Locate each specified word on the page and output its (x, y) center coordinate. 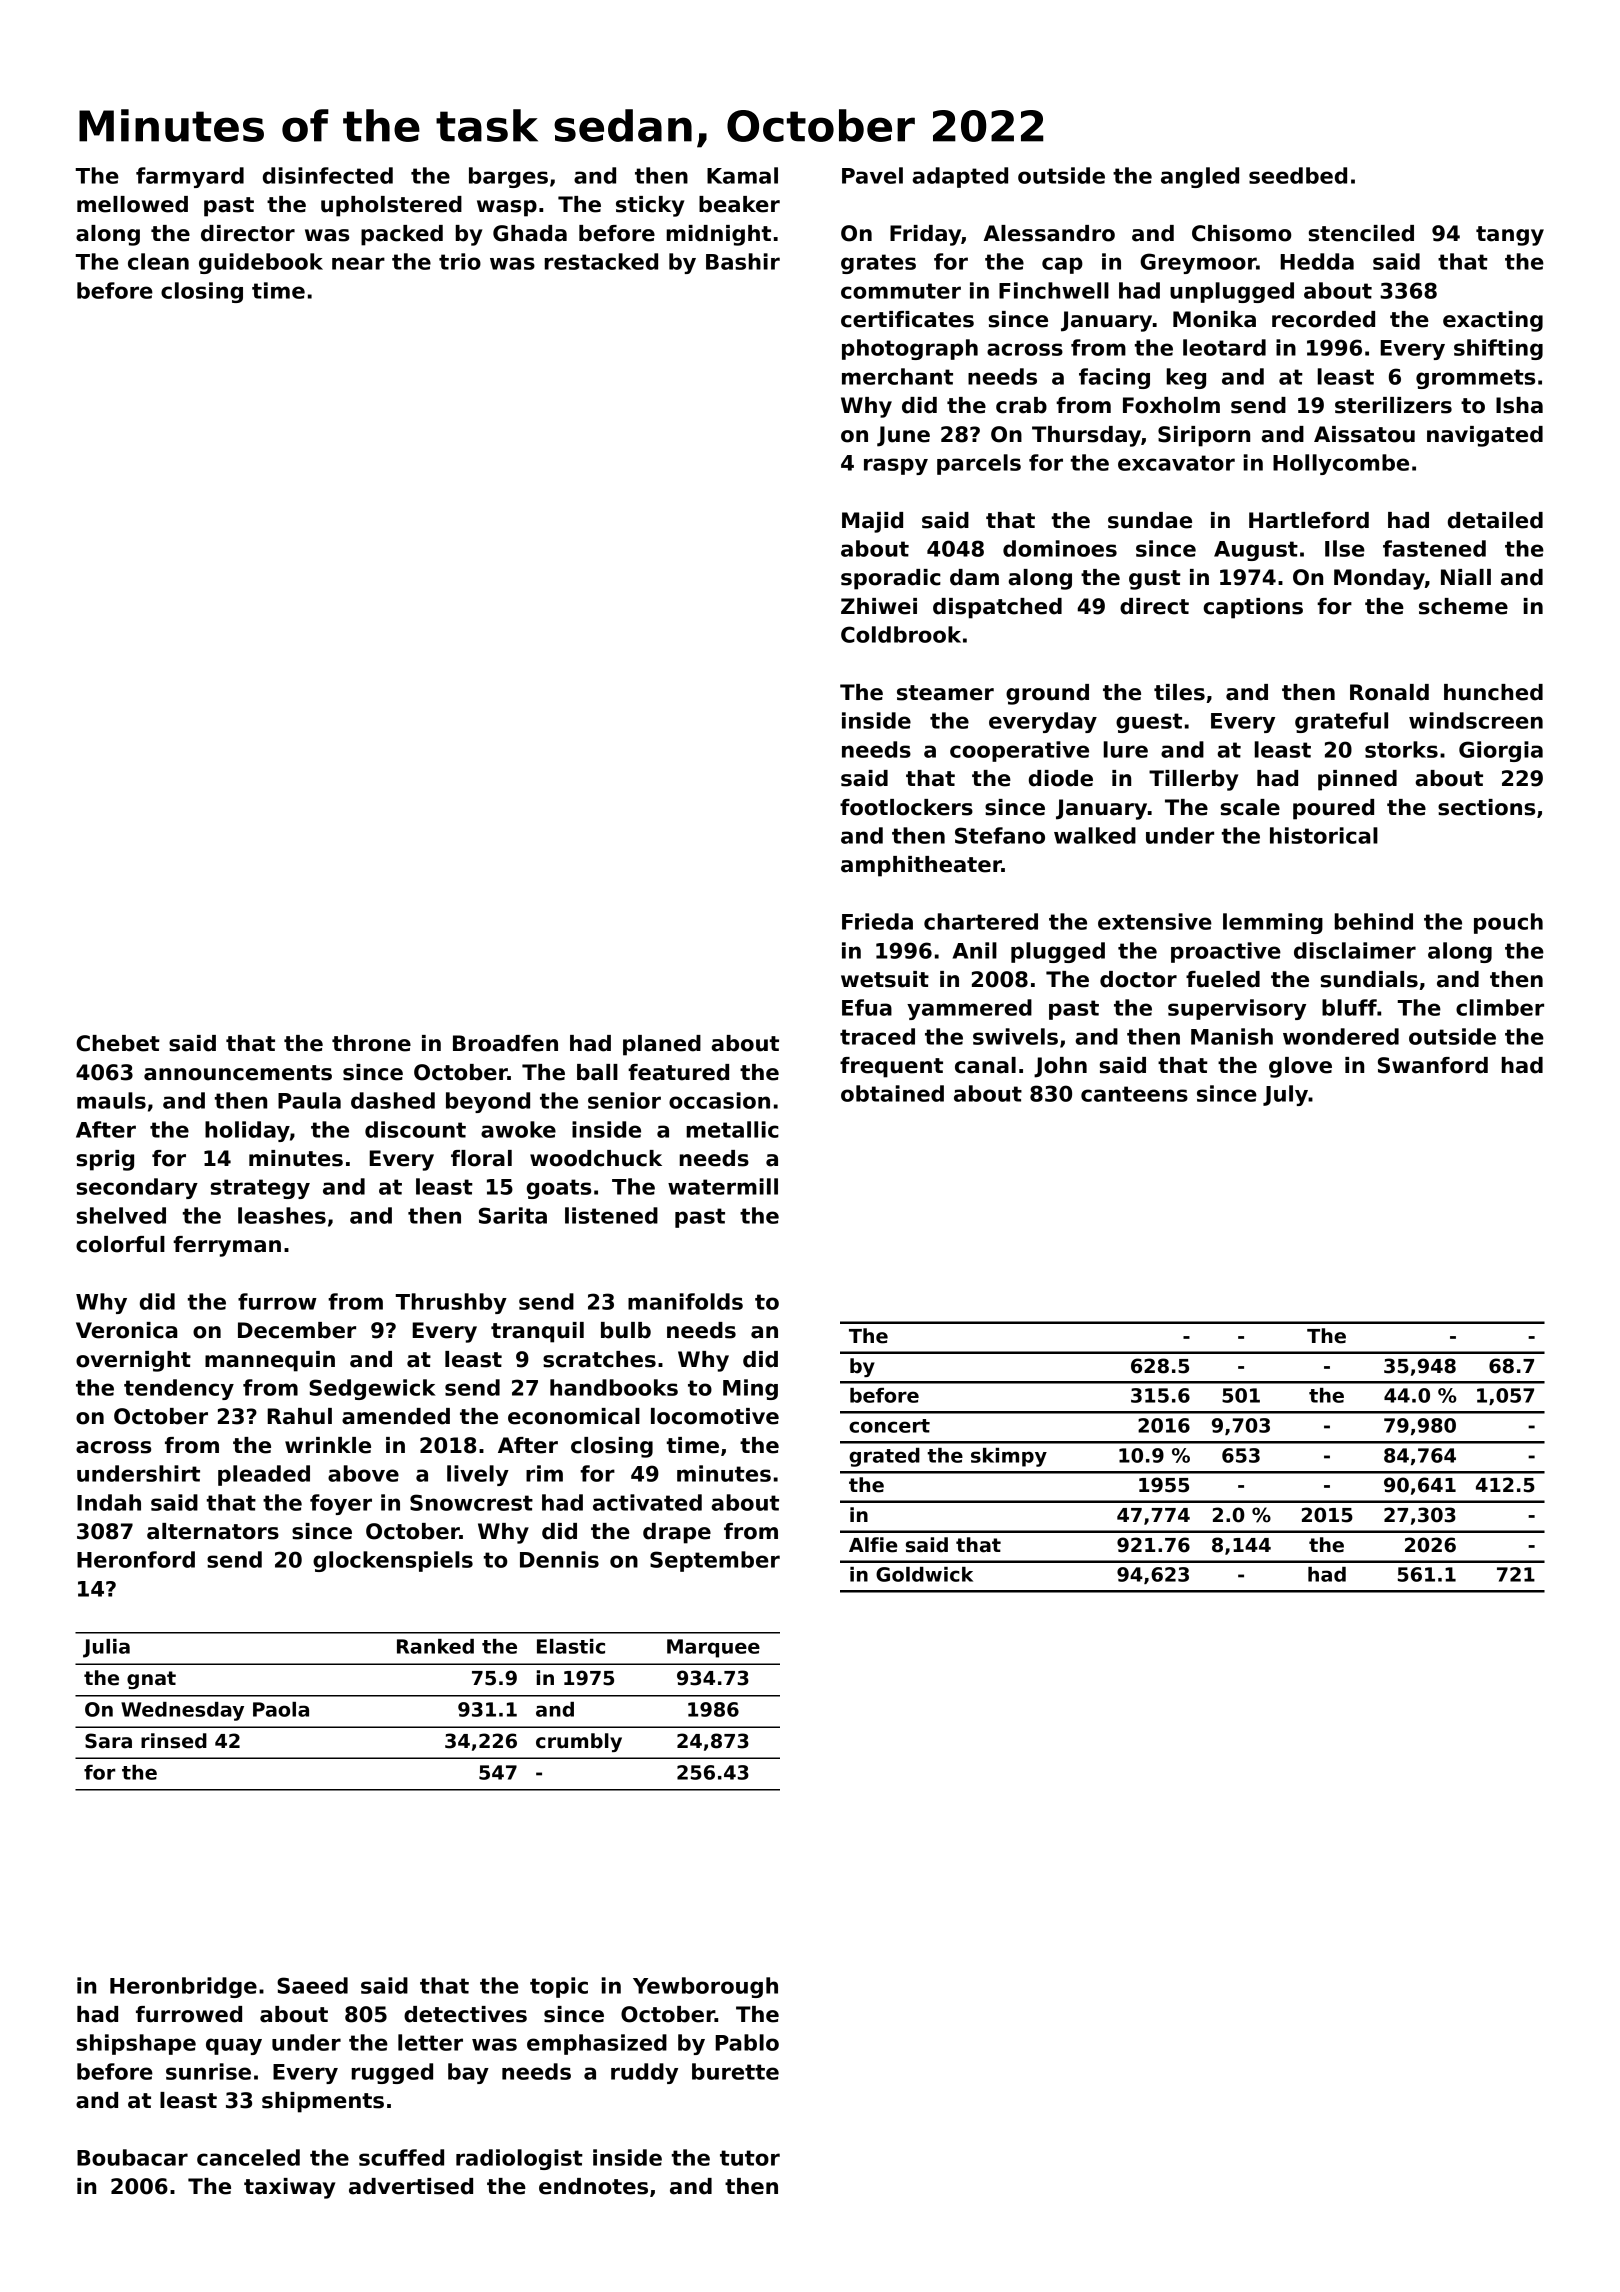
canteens (1134, 1094)
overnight (133, 1361)
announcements (238, 1073)
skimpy (1009, 1457)
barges (508, 177)
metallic (732, 1129)
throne (371, 1043)
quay (234, 2046)
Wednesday (182, 1711)
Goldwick (924, 1574)
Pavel (872, 175)
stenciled (1361, 233)
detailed (1495, 520)
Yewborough (705, 1987)
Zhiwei (879, 606)
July (1285, 1095)
